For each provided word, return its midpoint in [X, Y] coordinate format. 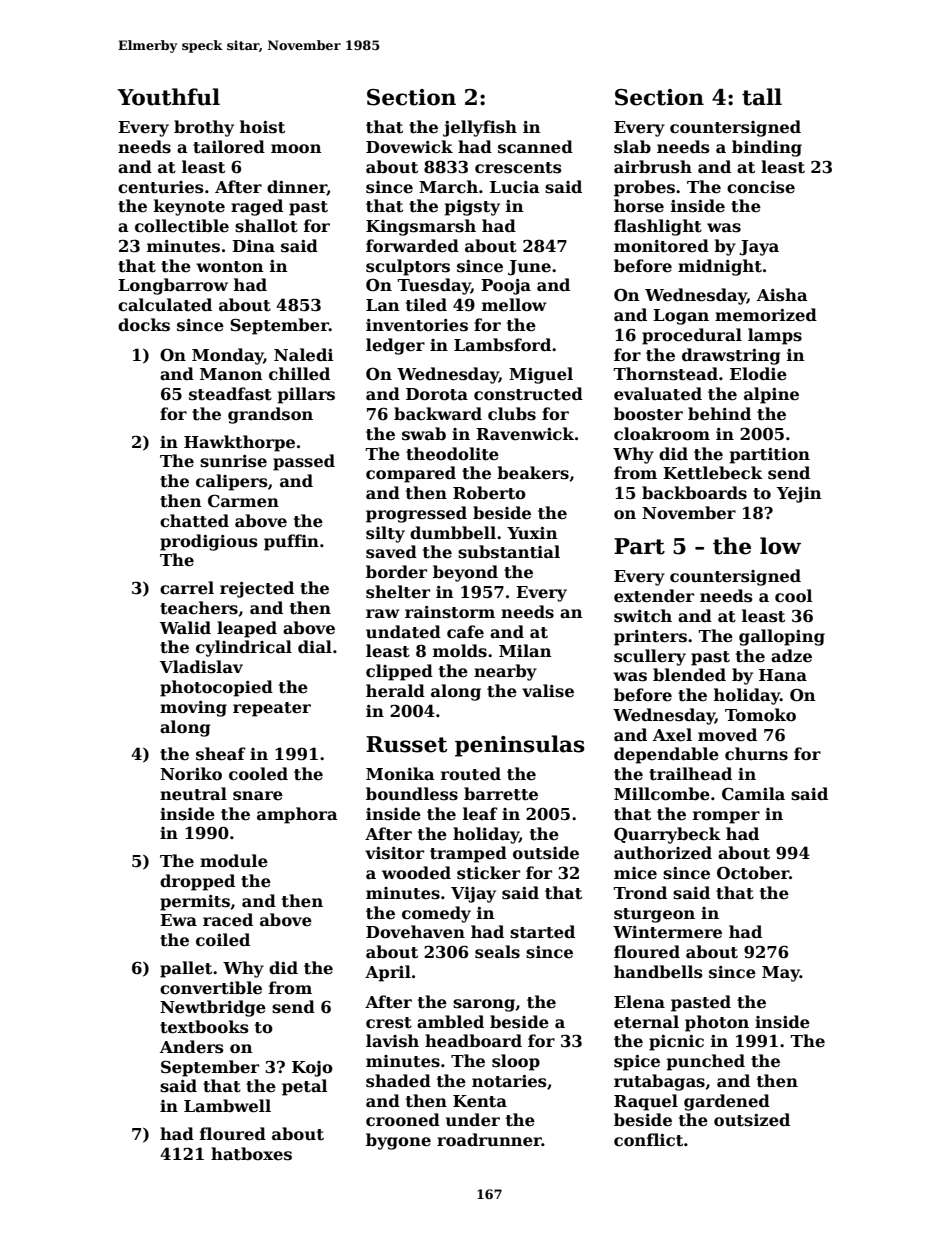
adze [791, 656]
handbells [658, 972]
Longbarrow [173, 286]
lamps [775, 336]
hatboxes [251, 1154]
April [388, 973]
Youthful [169, 97]
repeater [272, 709]
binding [767, 148]
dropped [197, 882]
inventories [417, 325]
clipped [399, 672]
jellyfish [480, 128]
